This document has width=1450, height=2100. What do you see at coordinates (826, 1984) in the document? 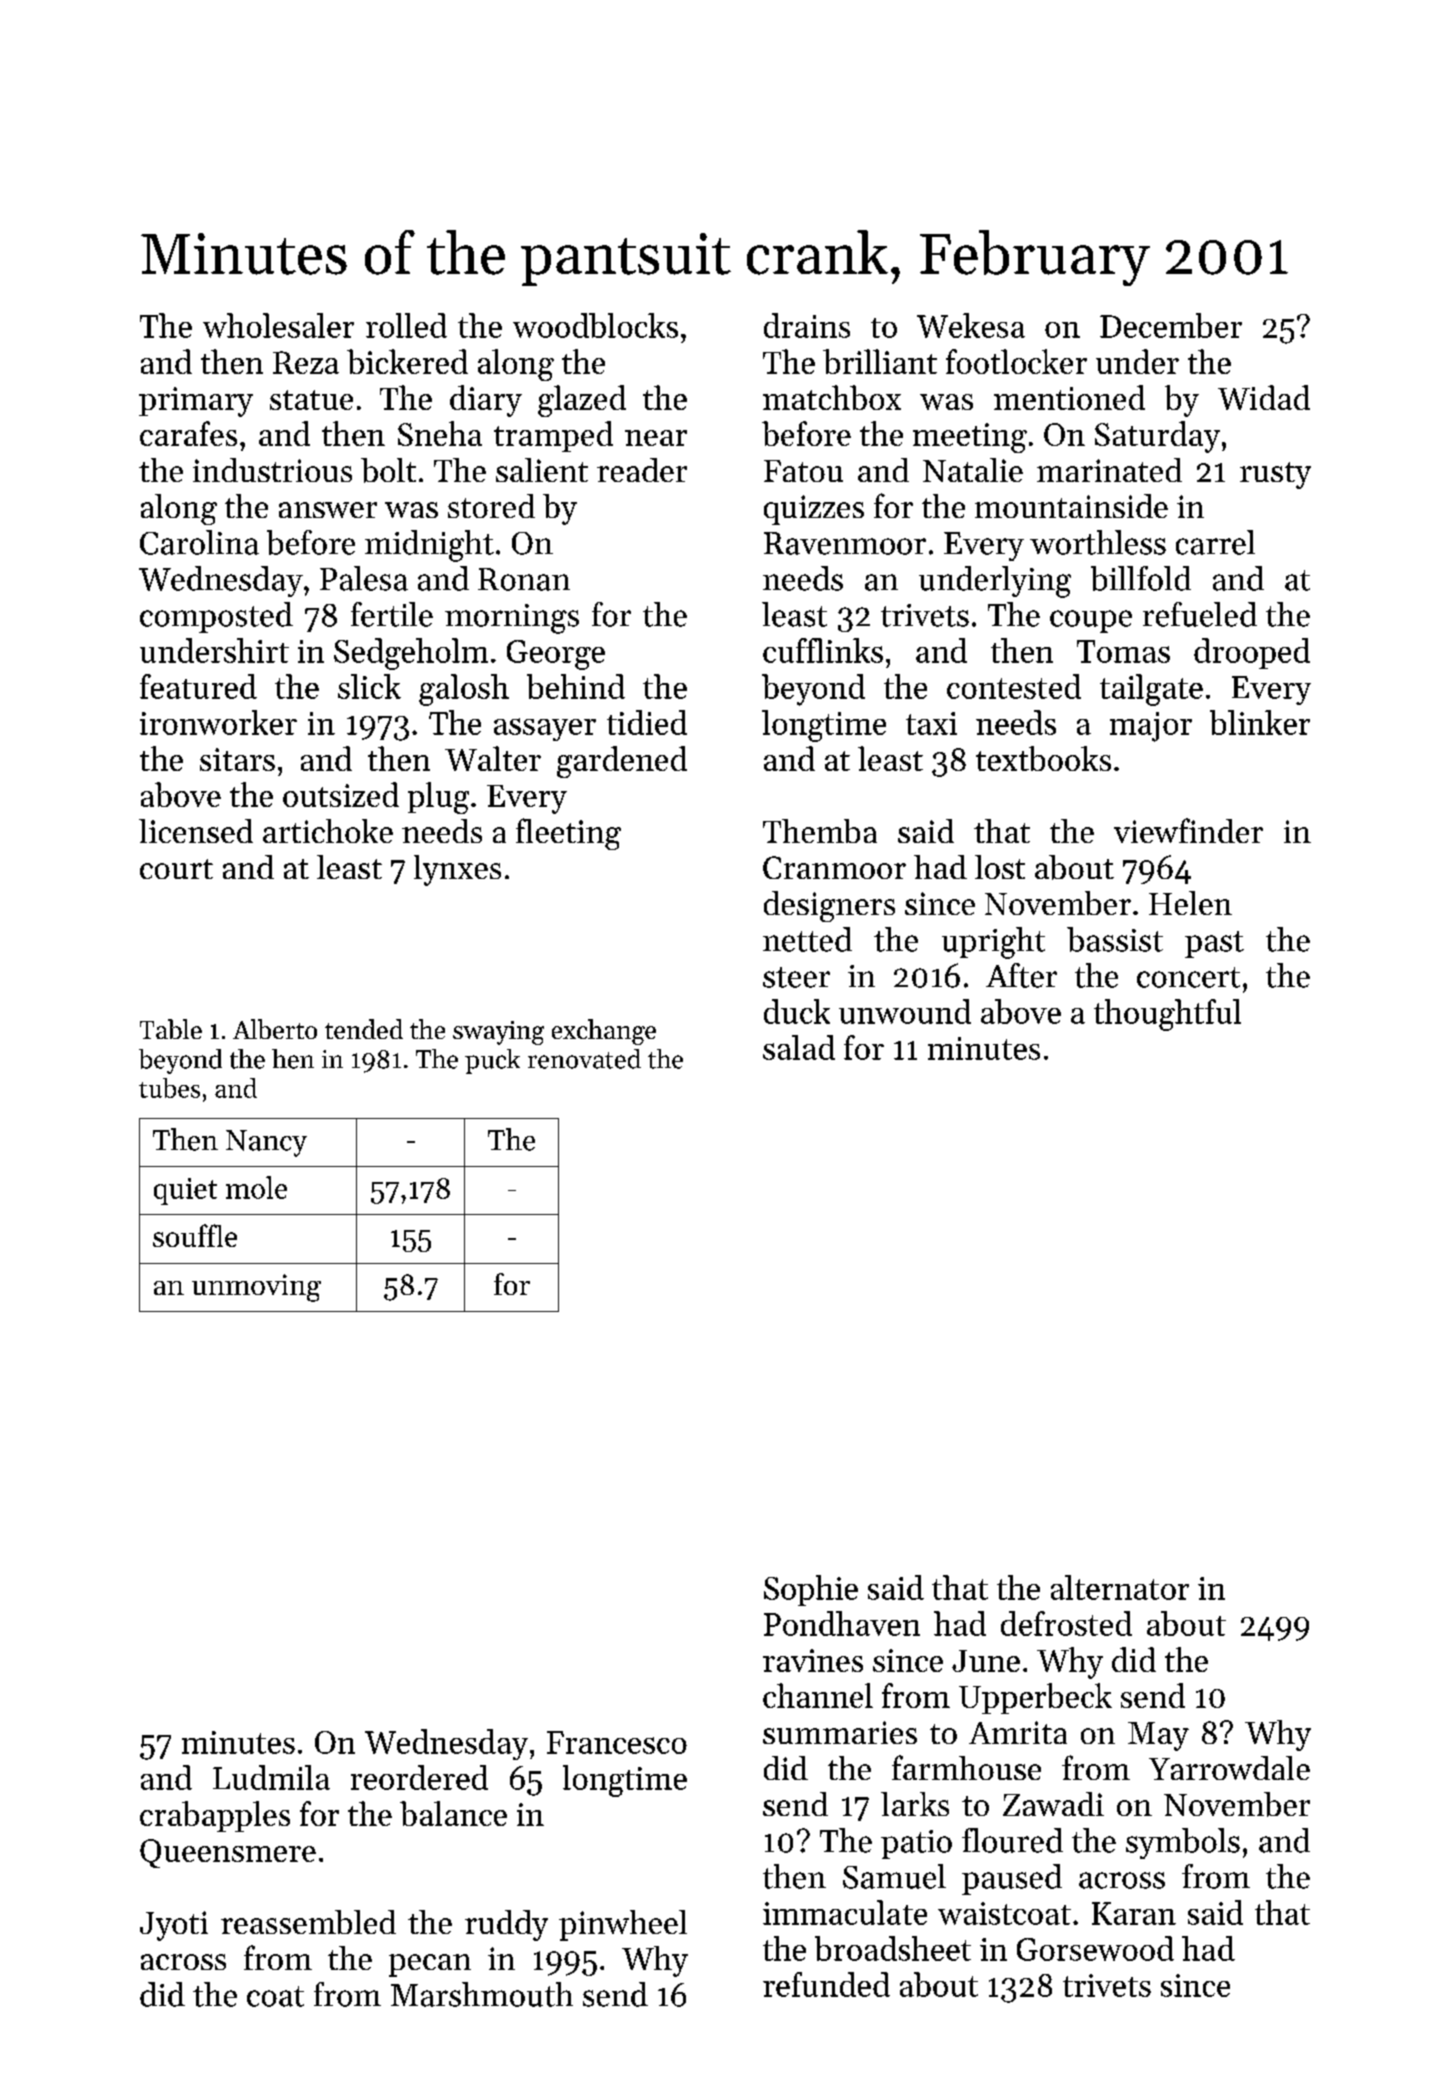
I see `refunded` at bounding box center [826, 1984].
